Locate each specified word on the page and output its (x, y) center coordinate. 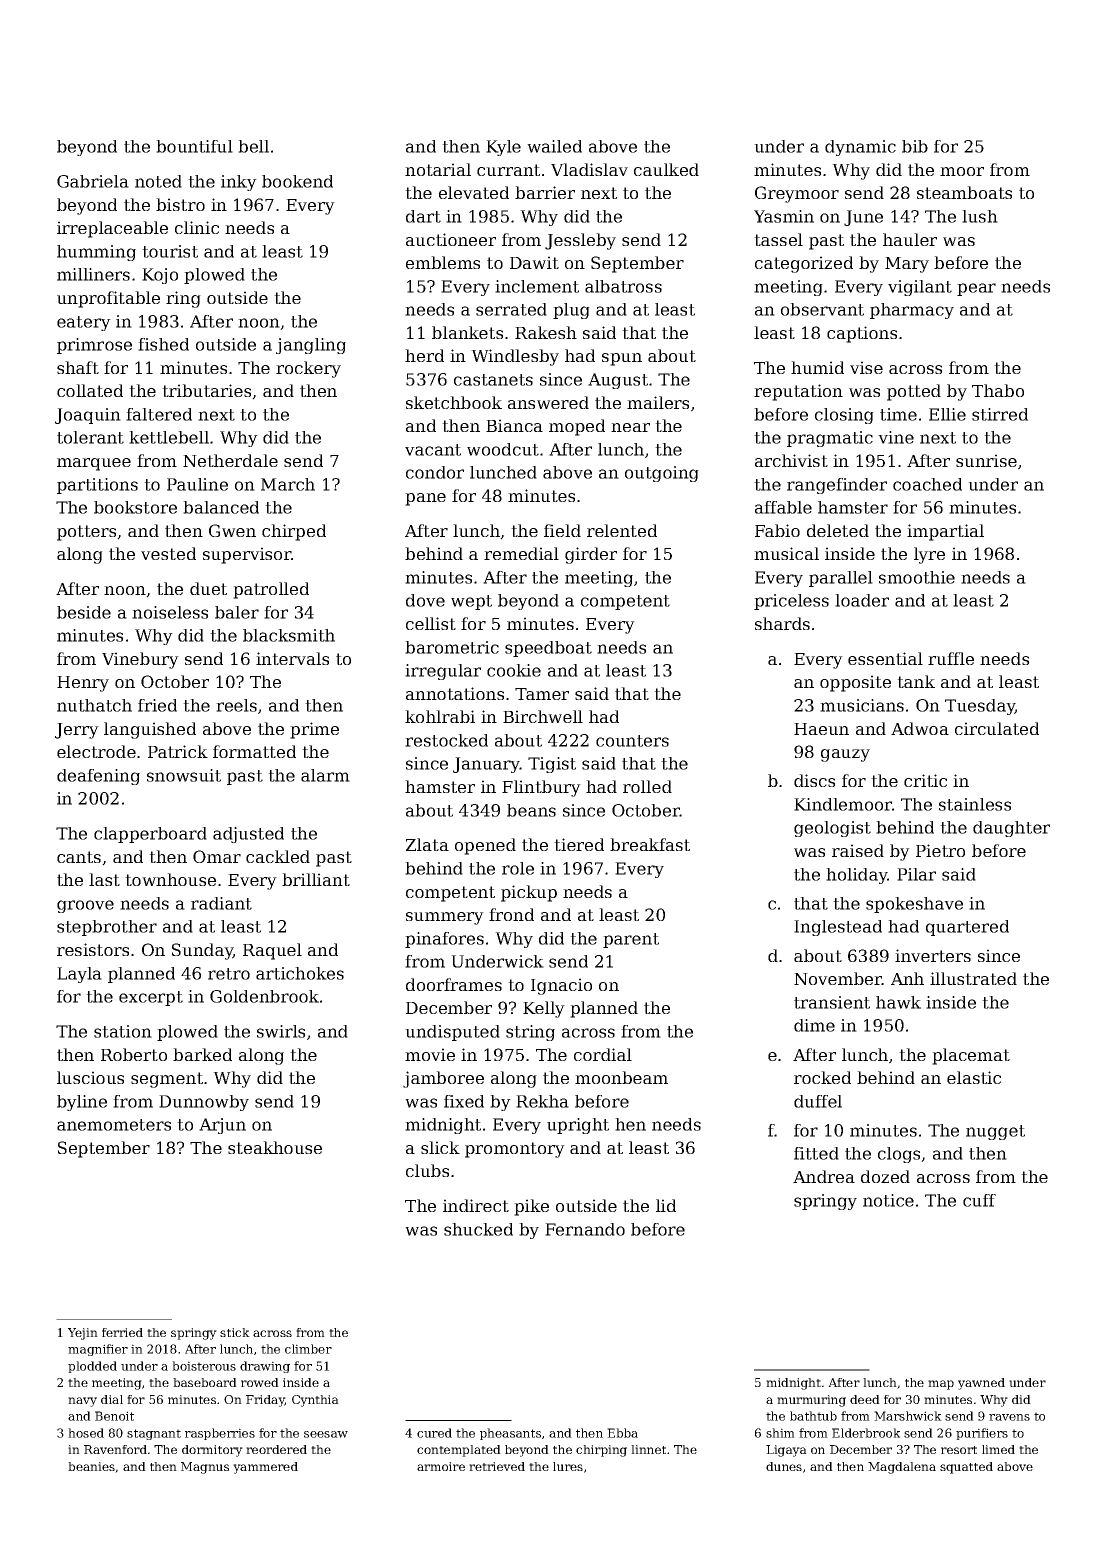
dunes (784, 1466)
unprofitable (108, 299)
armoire (441, 1466)
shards (782, 623)
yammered (265, 1468)
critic (925, 780)
